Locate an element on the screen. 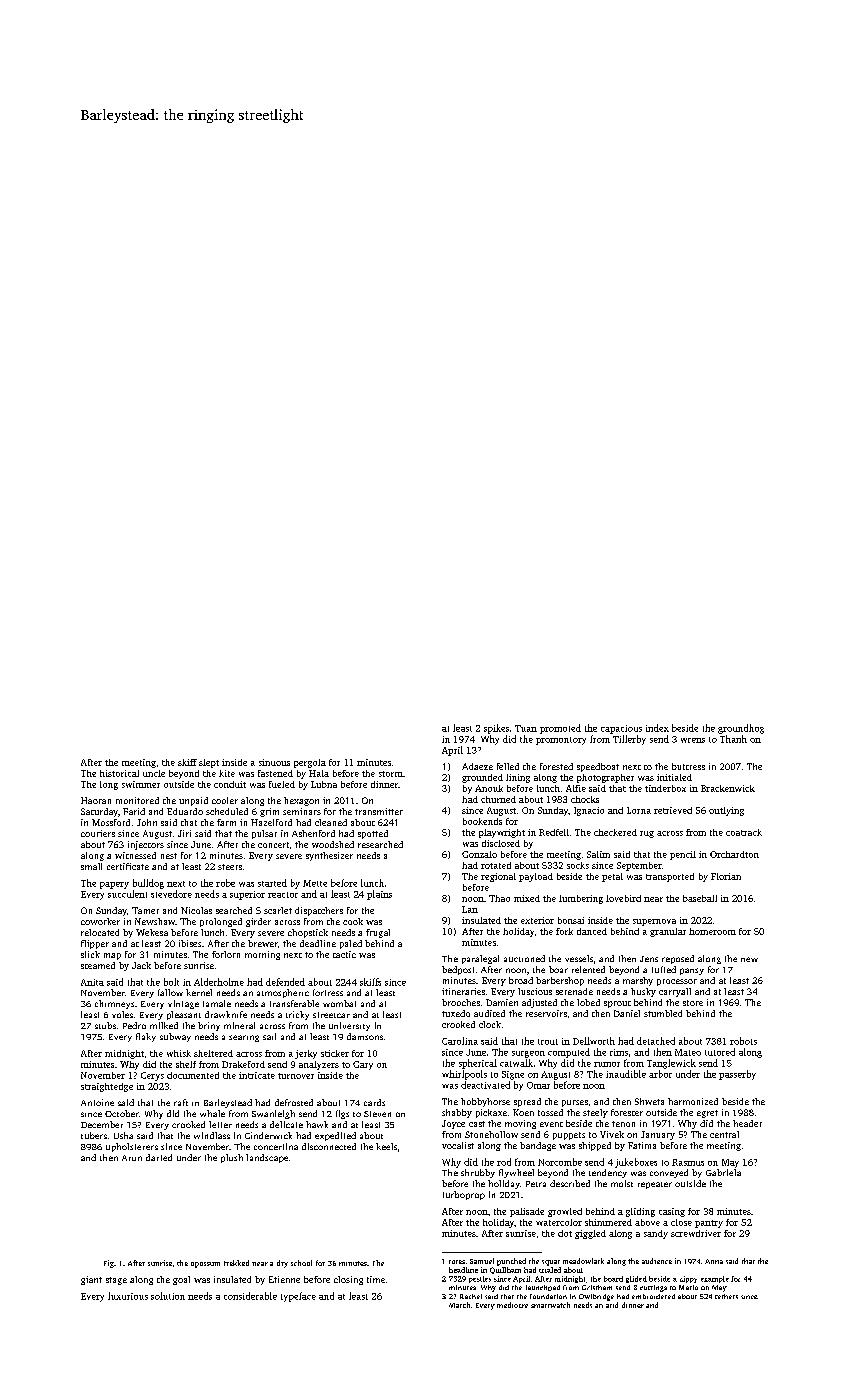 This screenshot has height=1400, width=849. intricate is located at coordinates (257, 1075).
